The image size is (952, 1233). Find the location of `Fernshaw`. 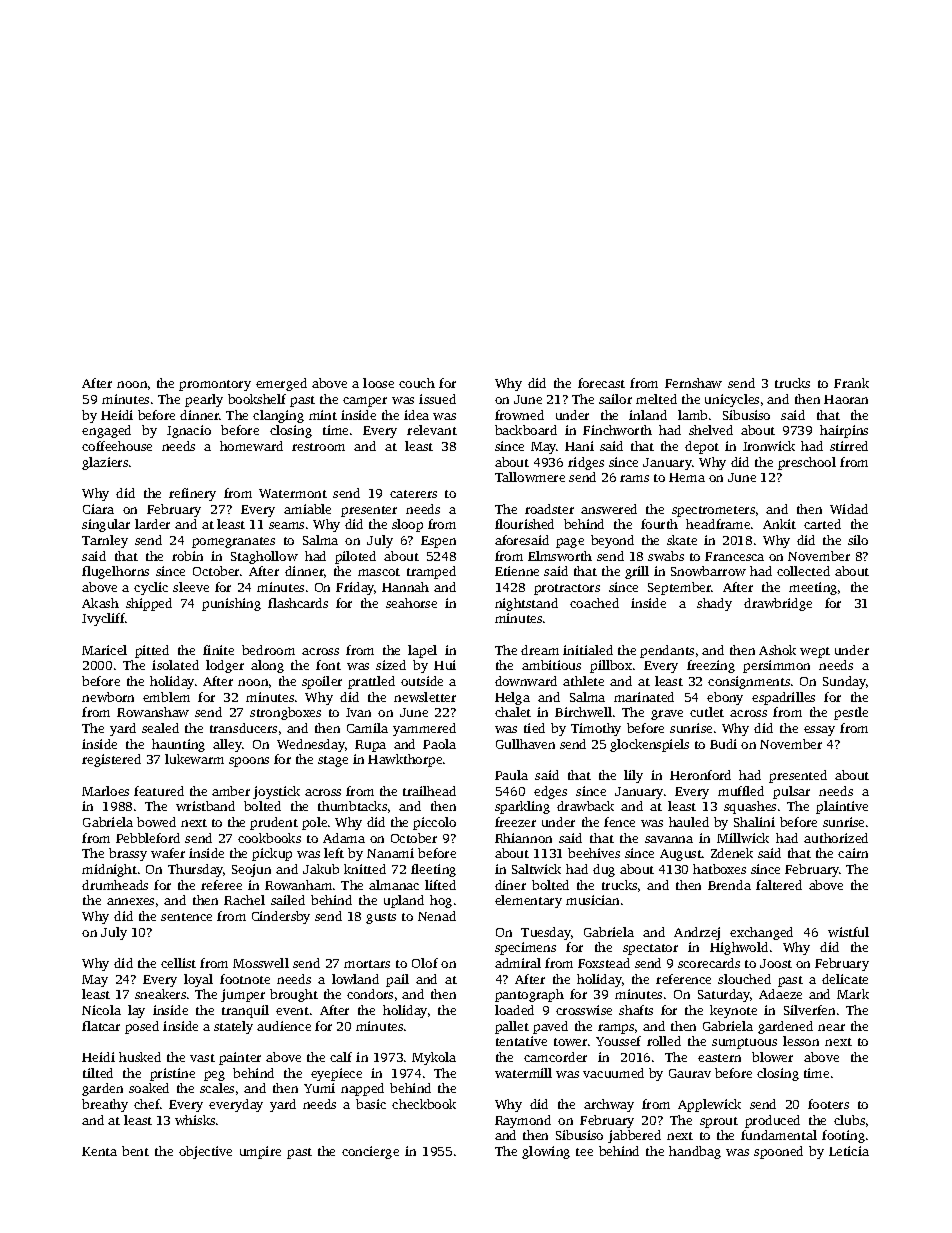

Fernshaw is located at coordinates (693, 383).
